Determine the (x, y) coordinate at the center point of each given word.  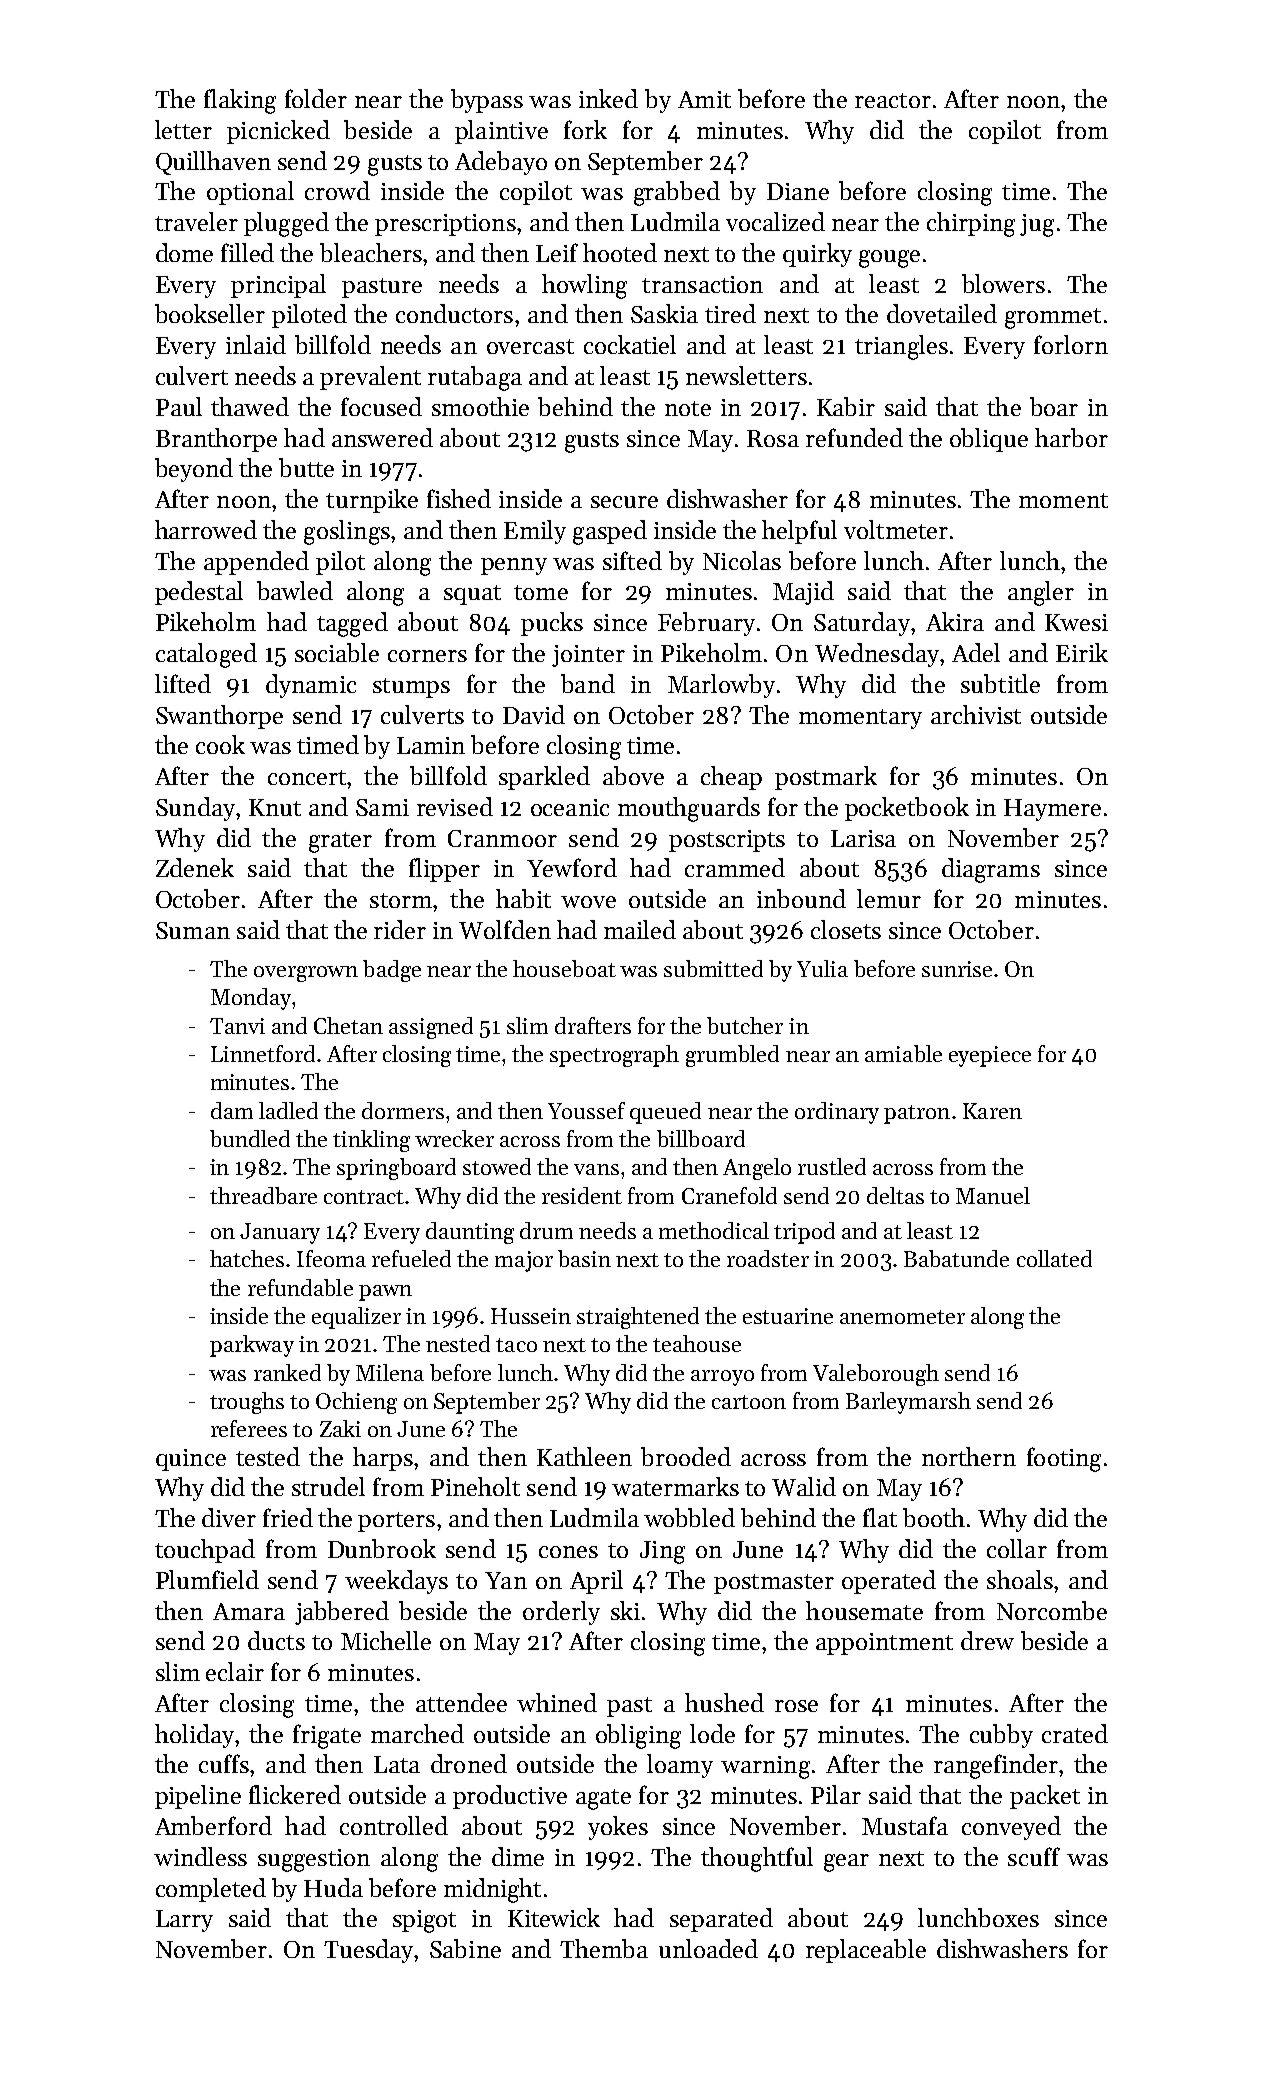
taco (516, 1345)
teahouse (697, 1343)
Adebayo (501, 163)
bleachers (371, 252)
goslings (347, 532)
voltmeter (896, 529)
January (280, 1233)
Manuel (993, 1195)
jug (1037, 225)
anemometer (902, 1317)
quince (191, 1460)
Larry (184, 1921)
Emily (535, 532)
